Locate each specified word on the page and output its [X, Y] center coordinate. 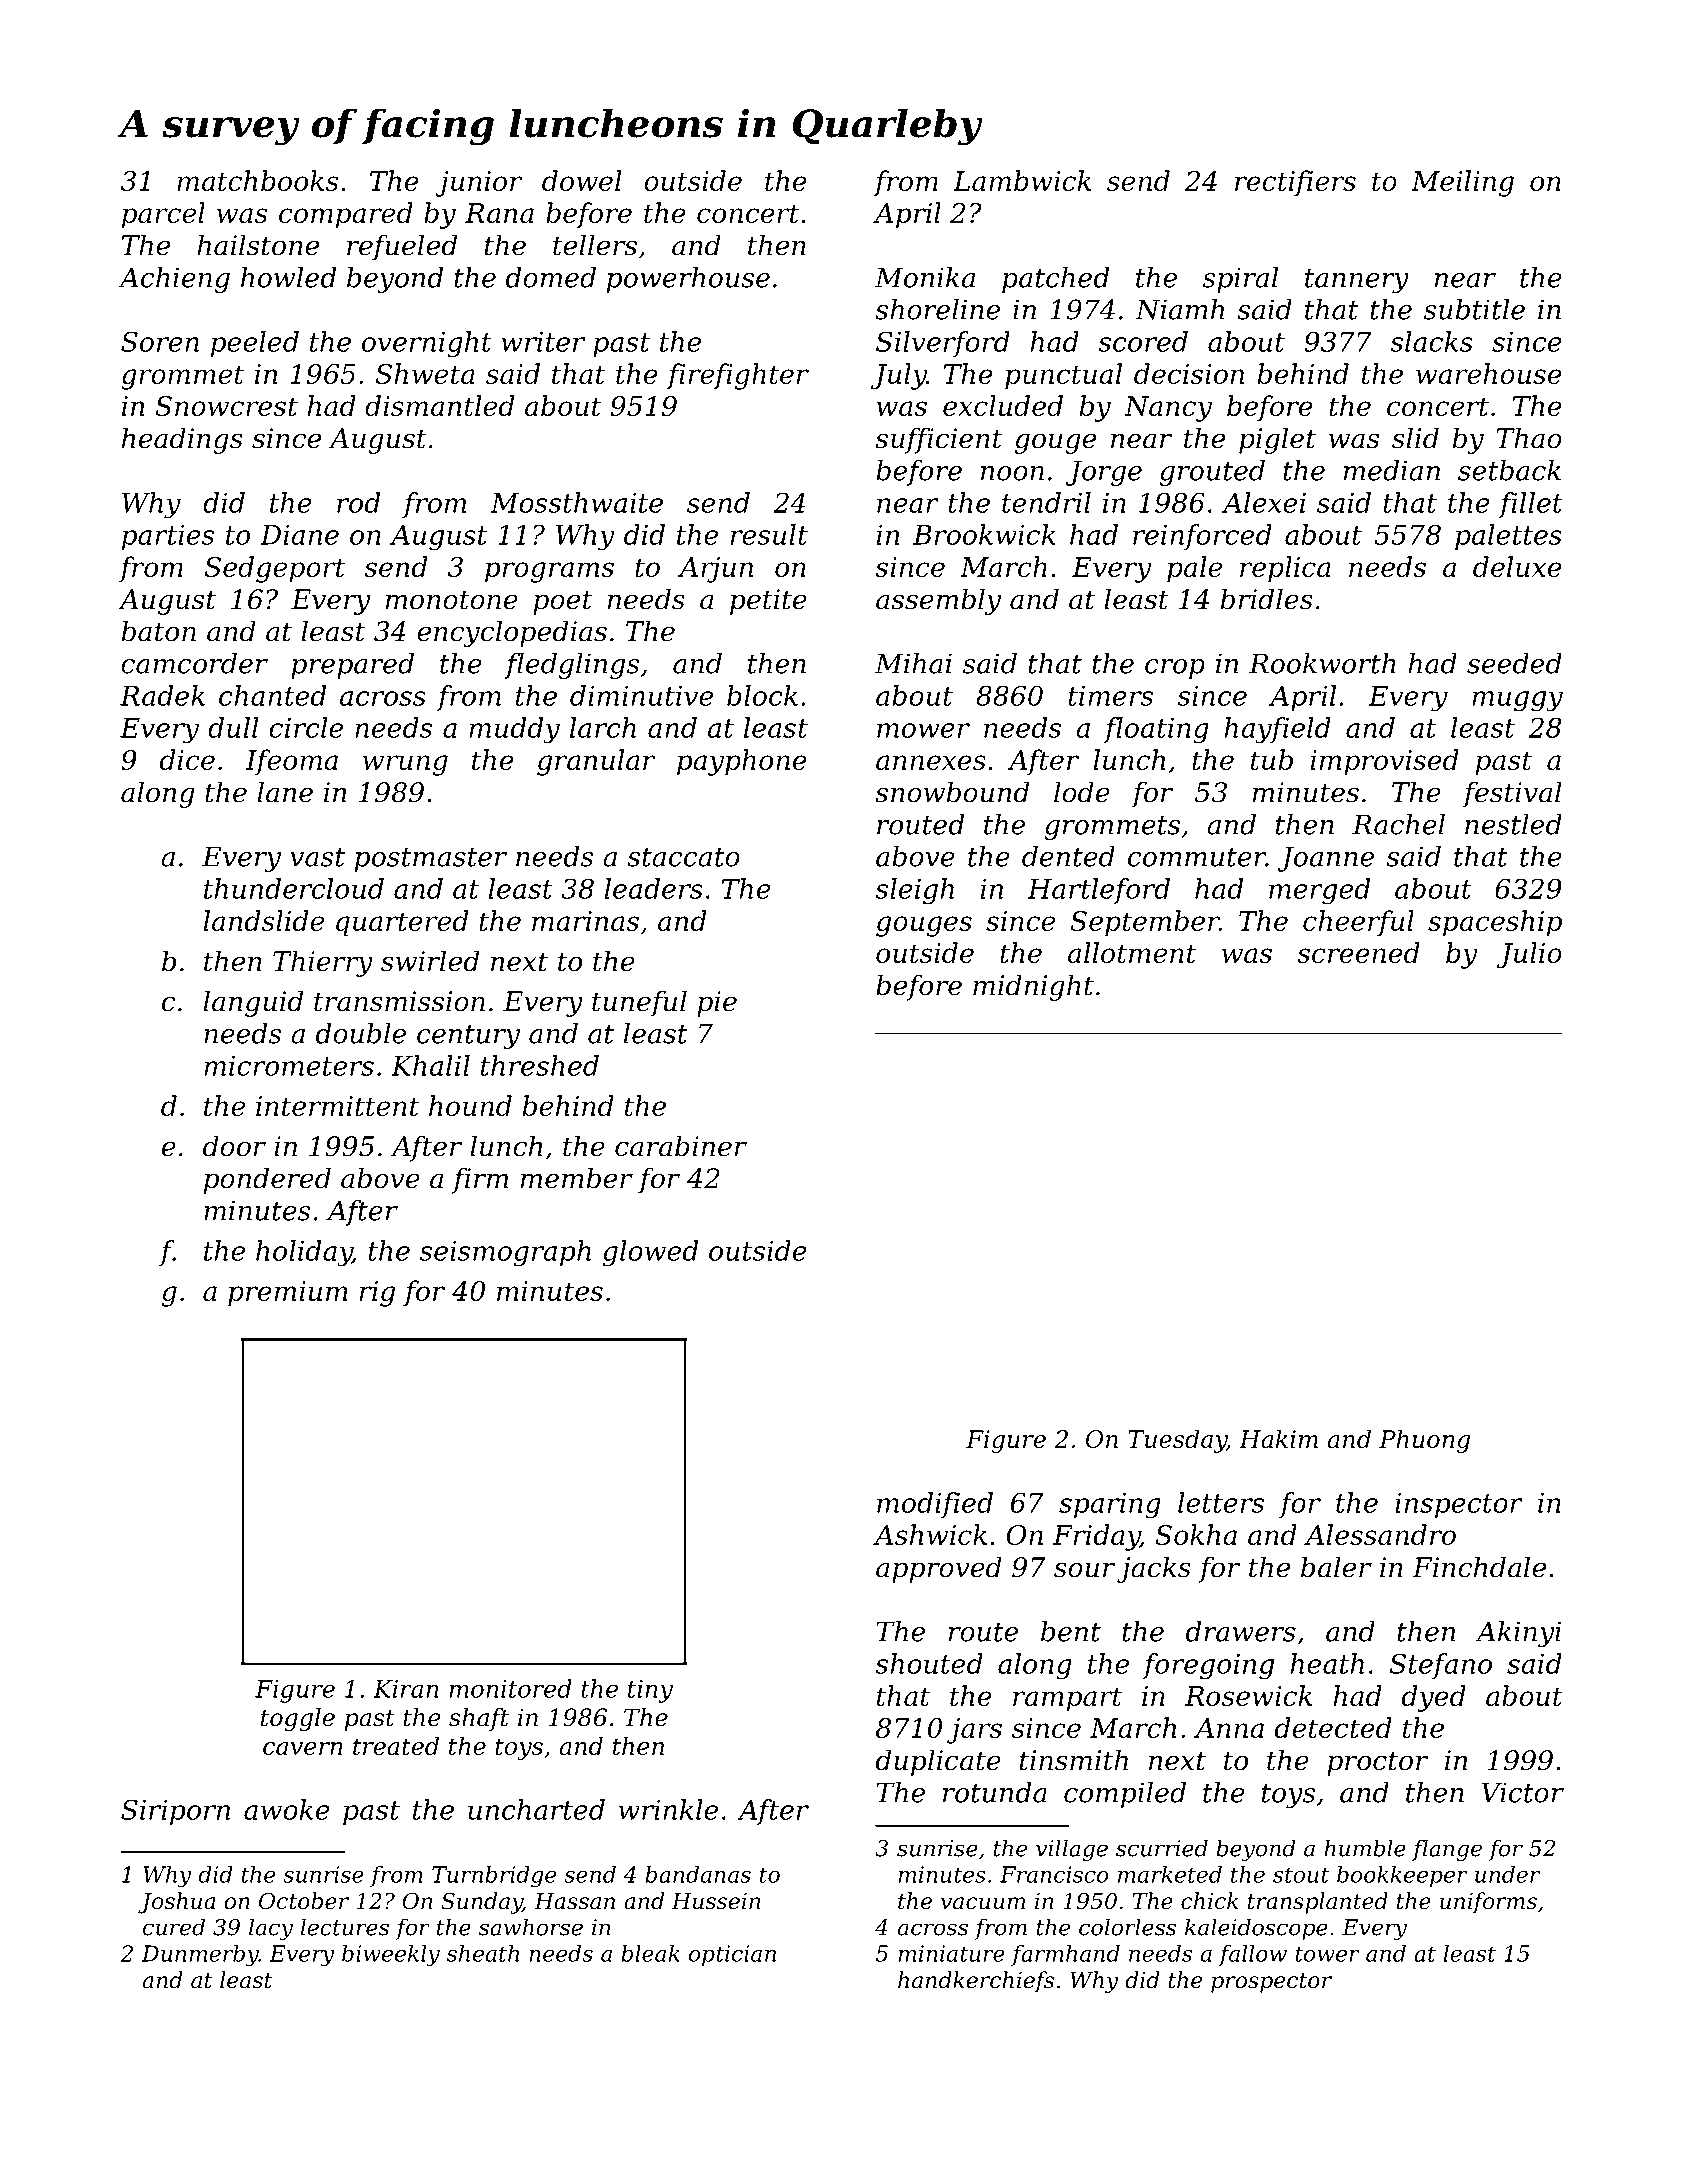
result [769, 534]
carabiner [681, 1146]
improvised [1385, 762]
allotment [1132, 952]
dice [187, 759]
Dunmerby [200, 1956]
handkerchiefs [976, 1982]
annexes [931, 762]
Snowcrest [226, 406]
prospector [1271, 1983]
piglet [1277, 440]
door [234, 1146]
